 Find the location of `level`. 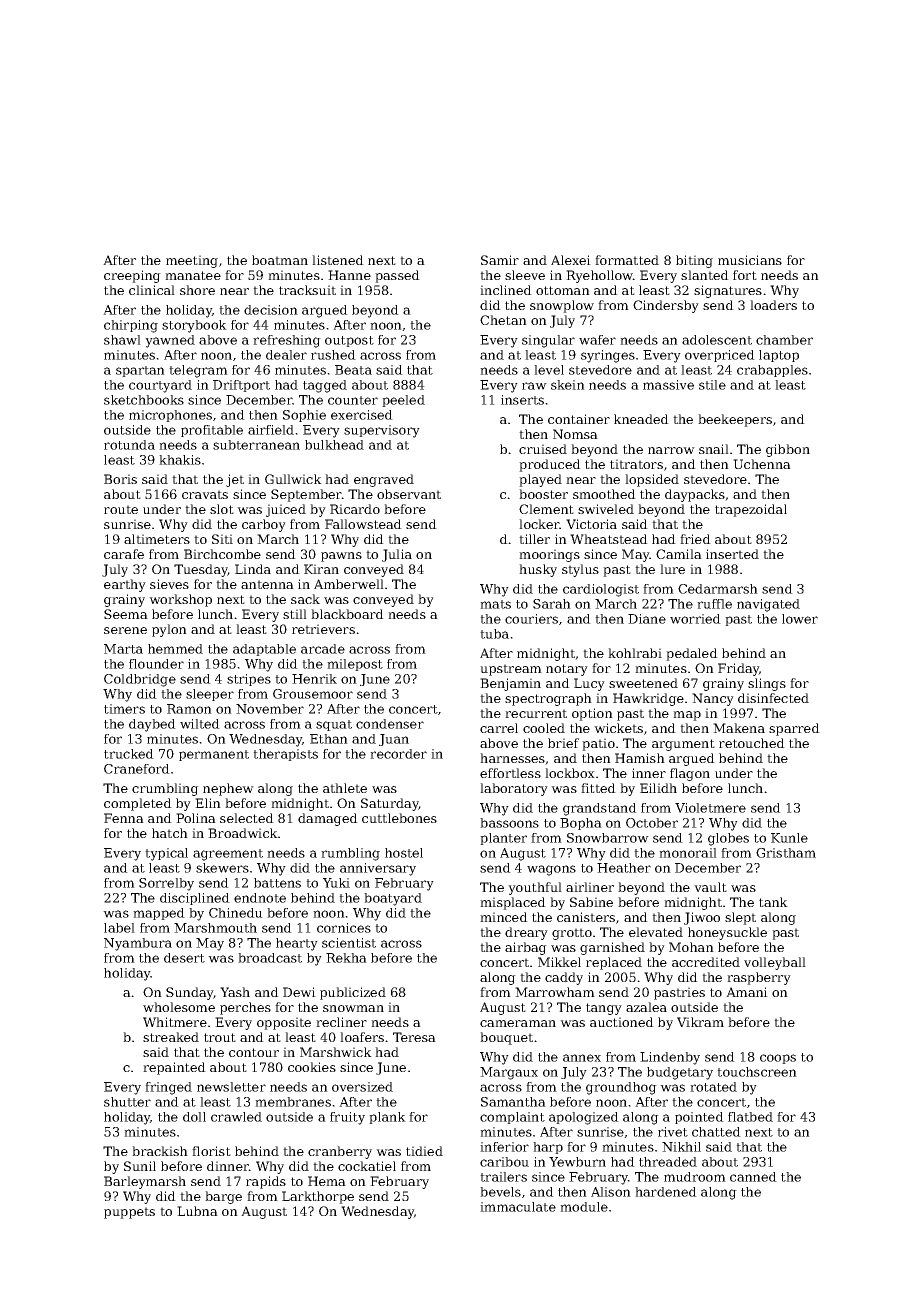

level is located at coordinates (549, 370).
